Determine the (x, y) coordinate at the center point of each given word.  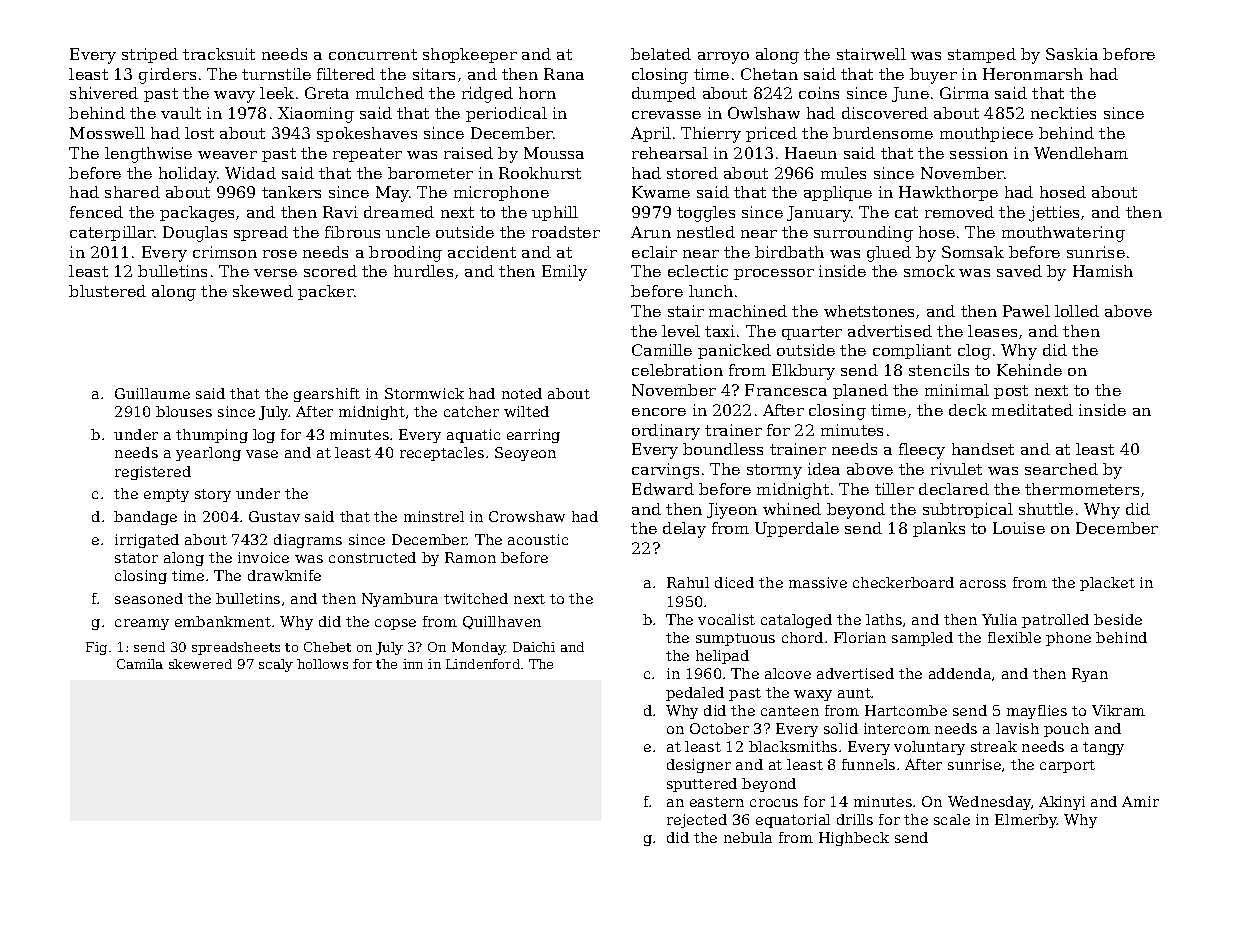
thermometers (1082, 489)
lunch (711, 291)
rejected (697, 821)
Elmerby (1026, 821)
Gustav (274, 516)
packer (326, 292)
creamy (142, 624)
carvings (665, 471)
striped (150, 55)
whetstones (869, 311)
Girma (964, 93)
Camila (140, 664)
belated (661, 54)
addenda (960, 673)
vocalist (726, 619)
